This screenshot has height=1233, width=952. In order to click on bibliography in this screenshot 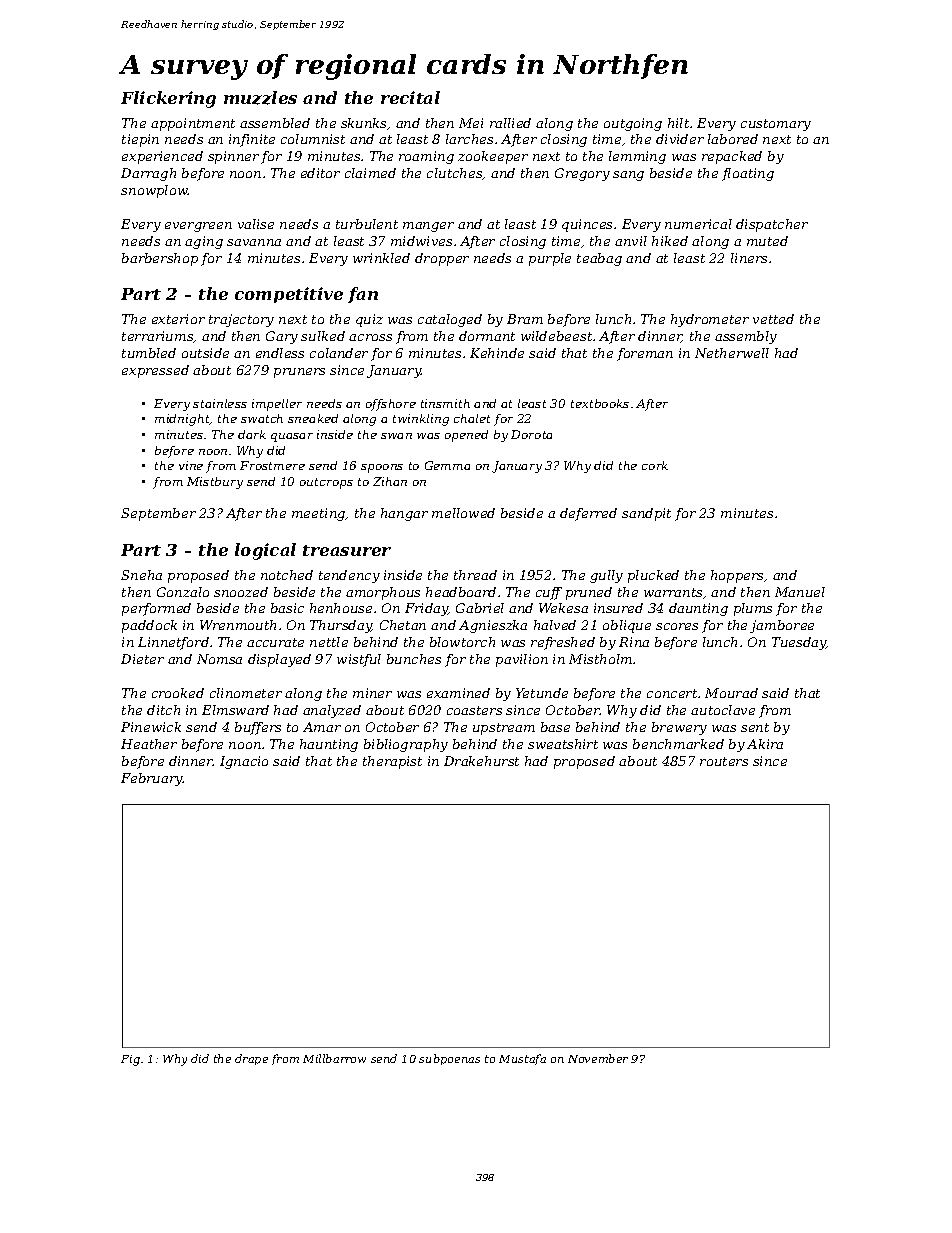, I will do `click(406, 745)`.
